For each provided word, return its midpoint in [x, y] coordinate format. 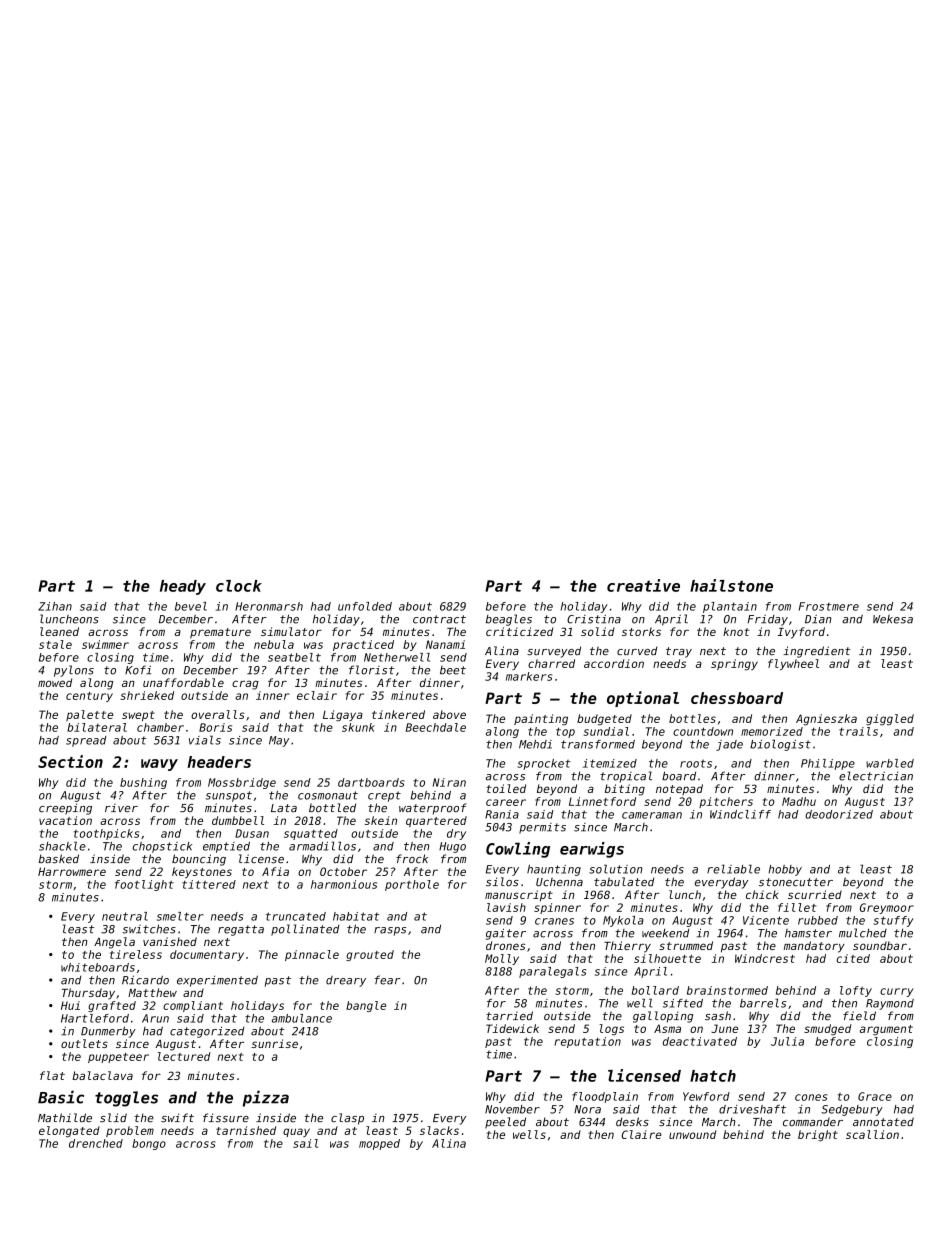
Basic [61, 1097]
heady [183, 587]
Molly [502, 959]
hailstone [731, 585]
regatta [241, 930]
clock [239, 586]
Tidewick [512, 1028]
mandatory [814, 947]
